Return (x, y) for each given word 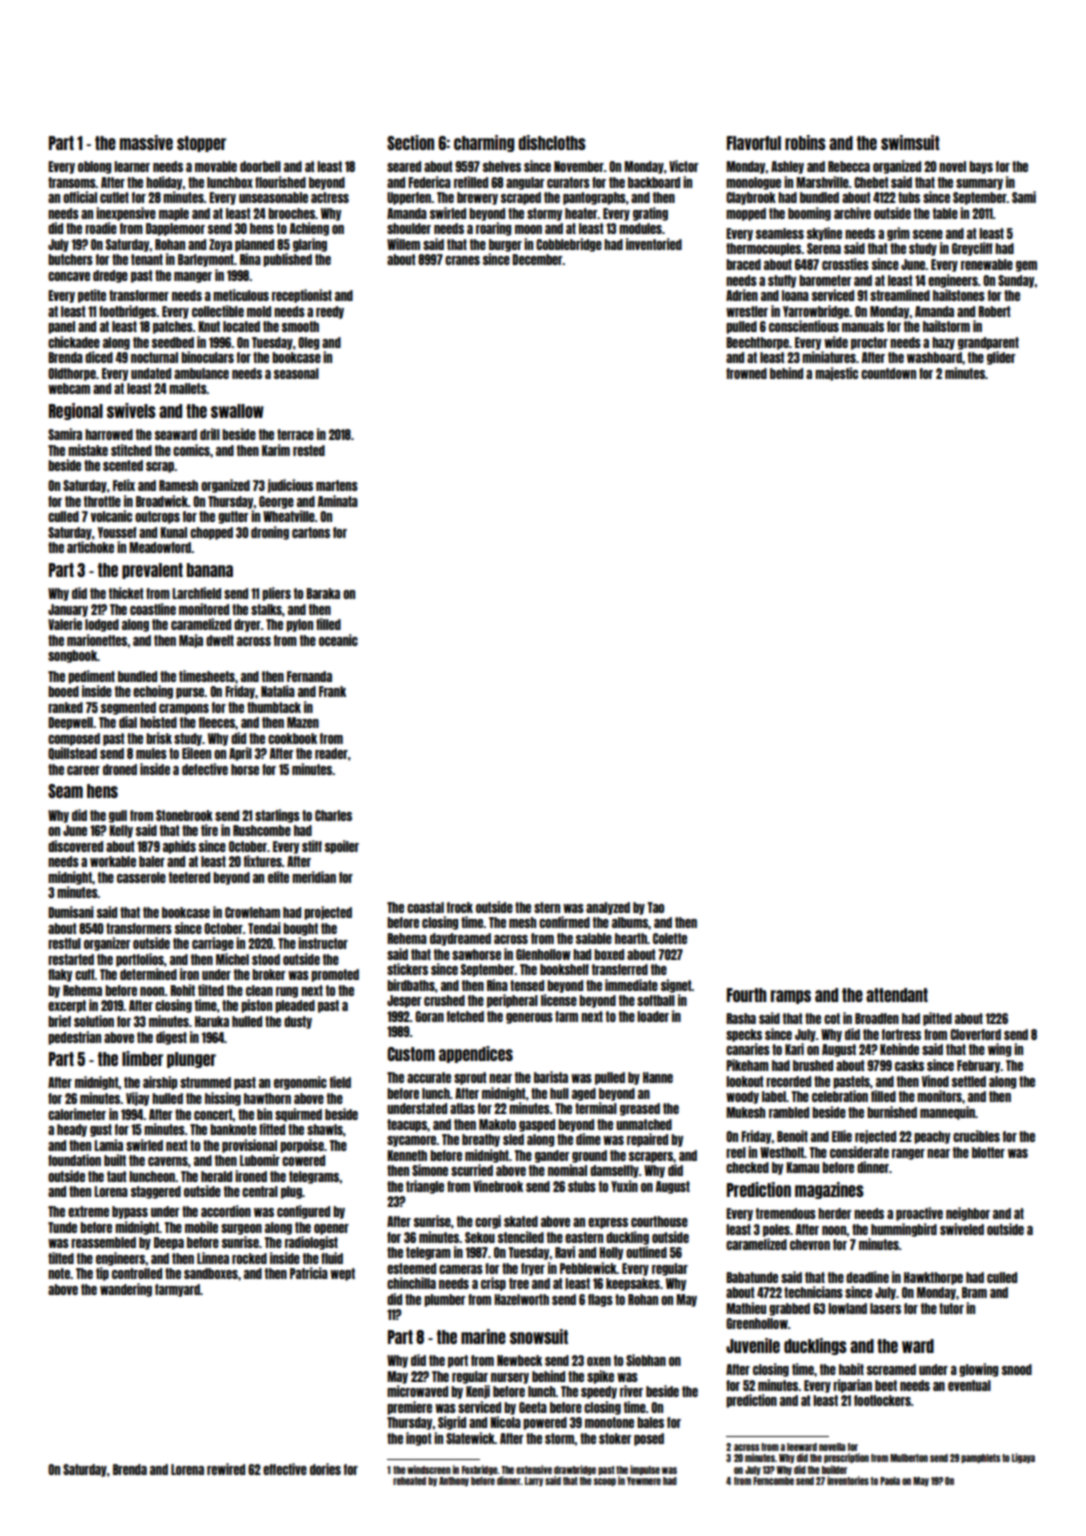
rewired (226, 1469)
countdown (888, 373)
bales (650, 1422)
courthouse (659, 1221)
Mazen (303, 722)
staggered (156, 1192)
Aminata (338, 501)
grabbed (789, 1309)
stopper (201, 144)
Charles (333, 815)
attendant (897, 995)
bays (981, 167)
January (68, 610)
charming (484, 143)
